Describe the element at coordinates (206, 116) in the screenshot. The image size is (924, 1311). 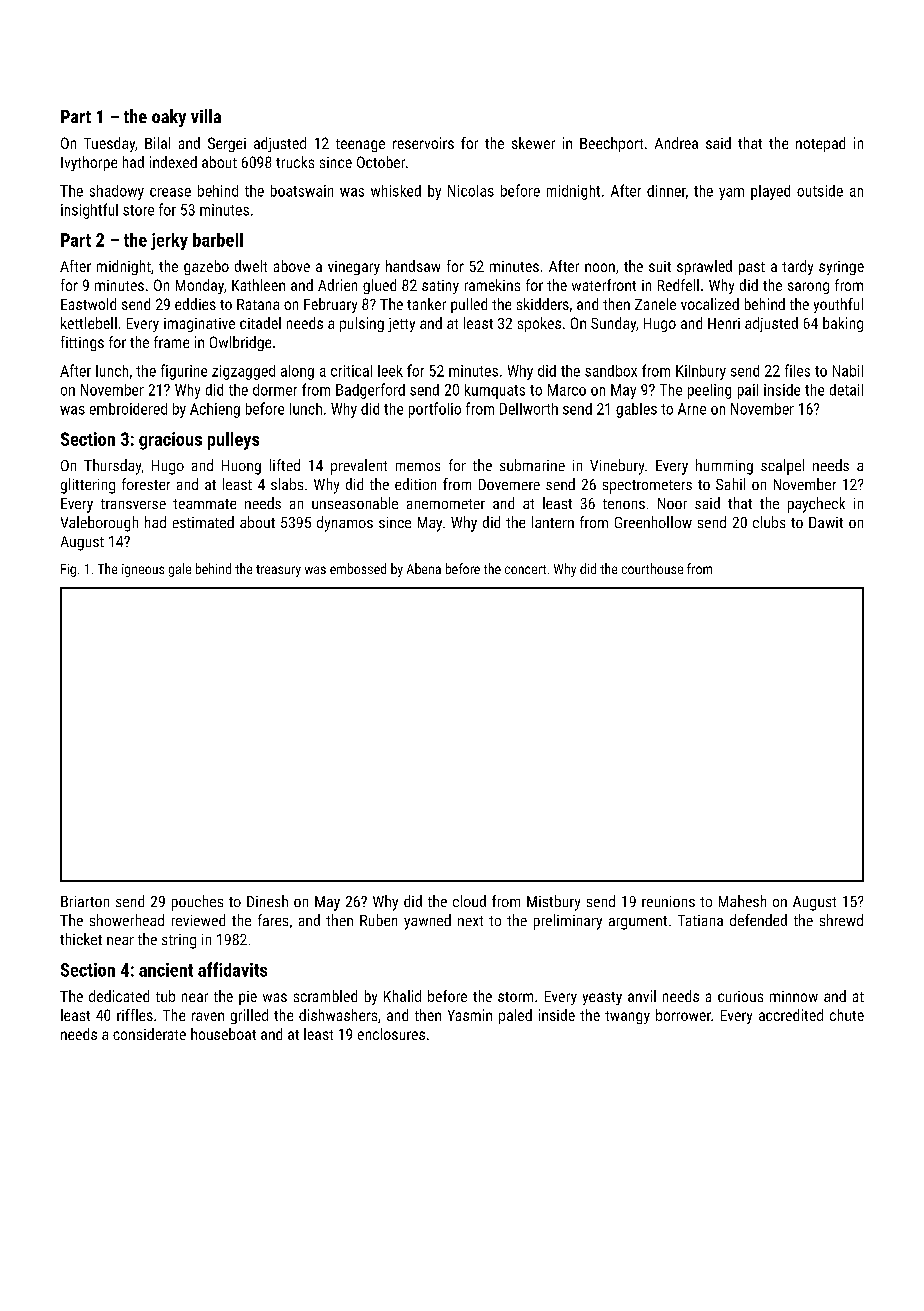
I see `villa` at that location.
